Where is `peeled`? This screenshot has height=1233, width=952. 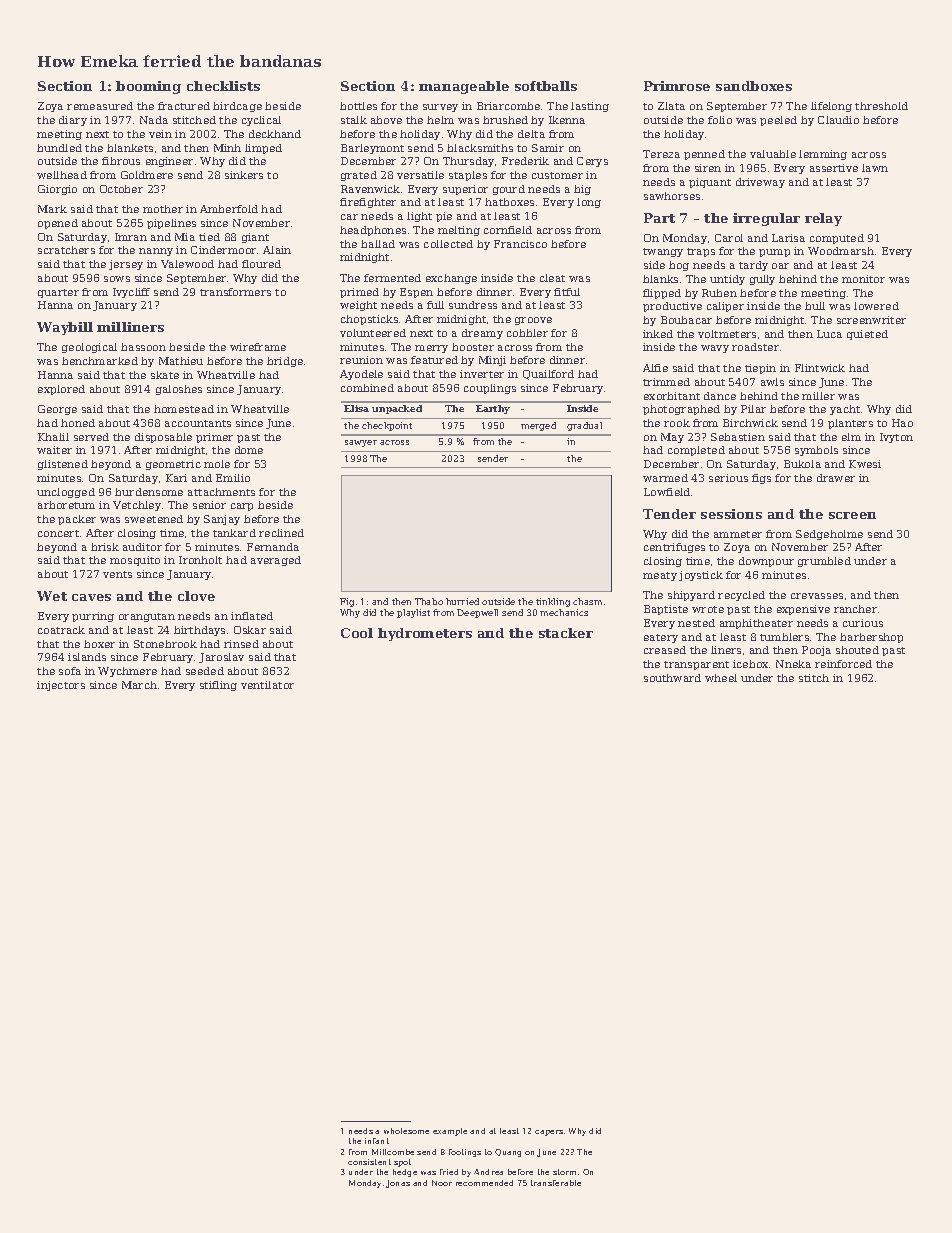 peeled is located at coordinates (778, 121).
